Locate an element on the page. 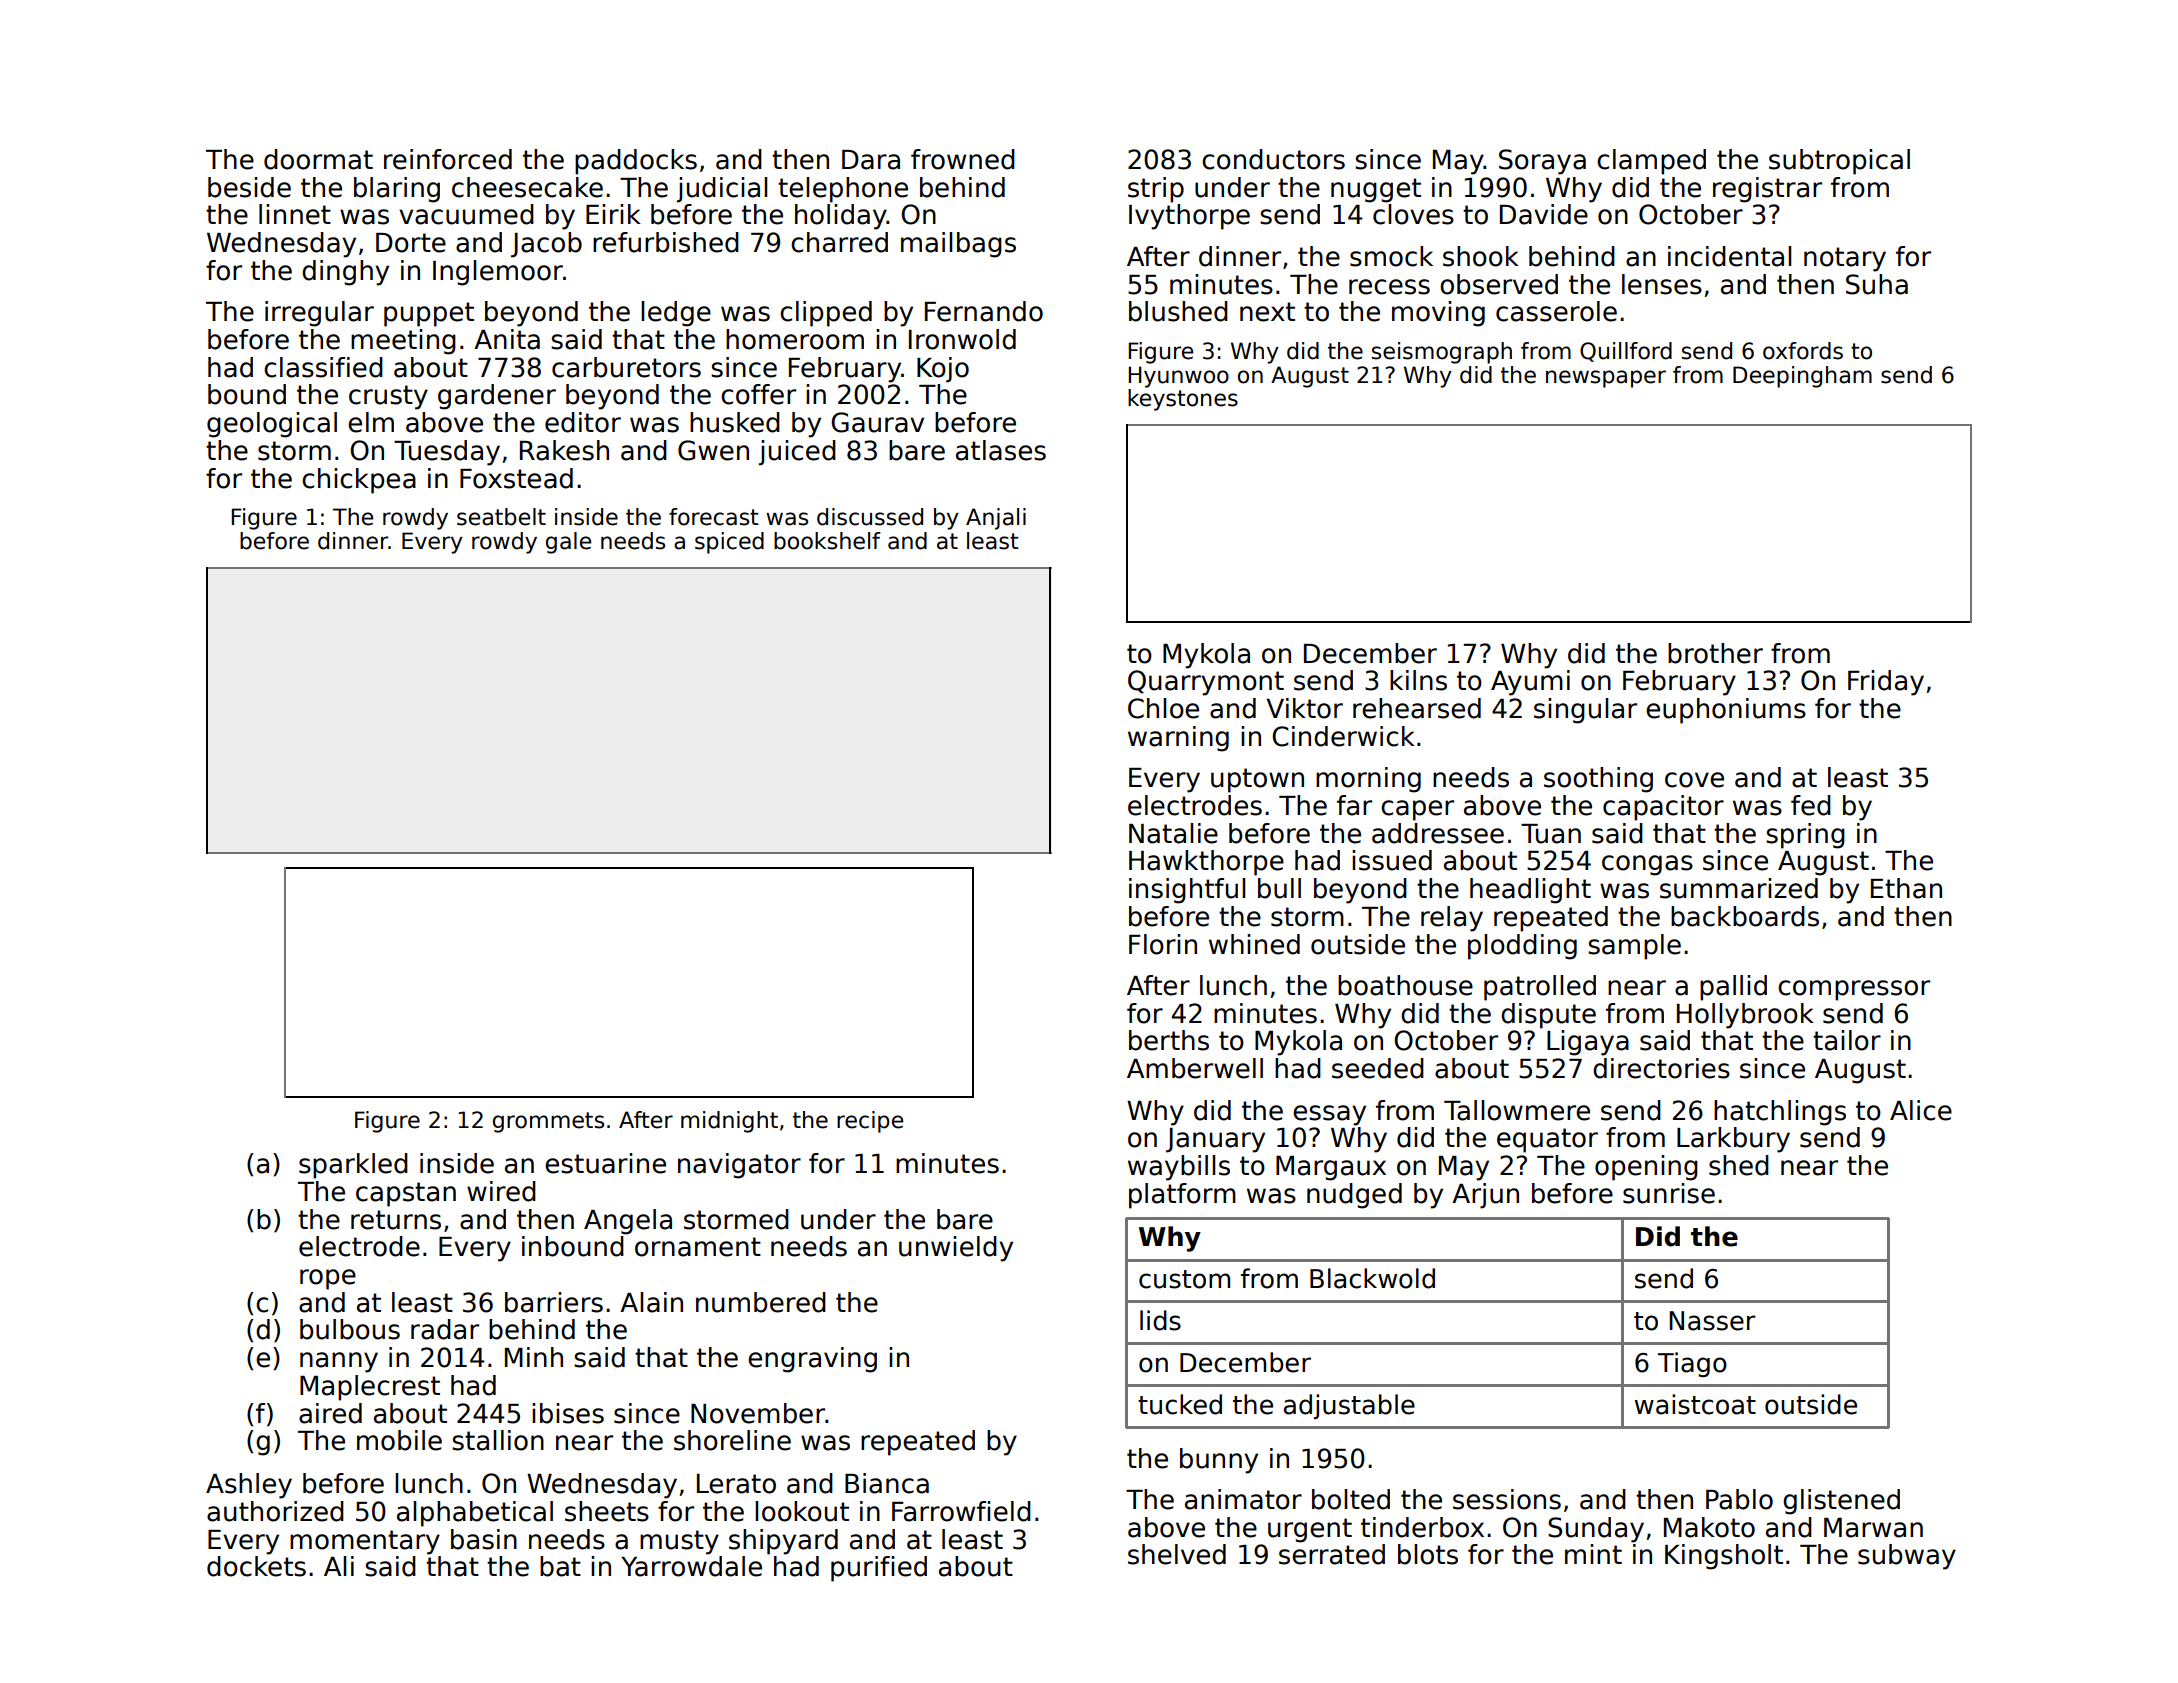  Inglemoor is located at coordinates (498, 273).
